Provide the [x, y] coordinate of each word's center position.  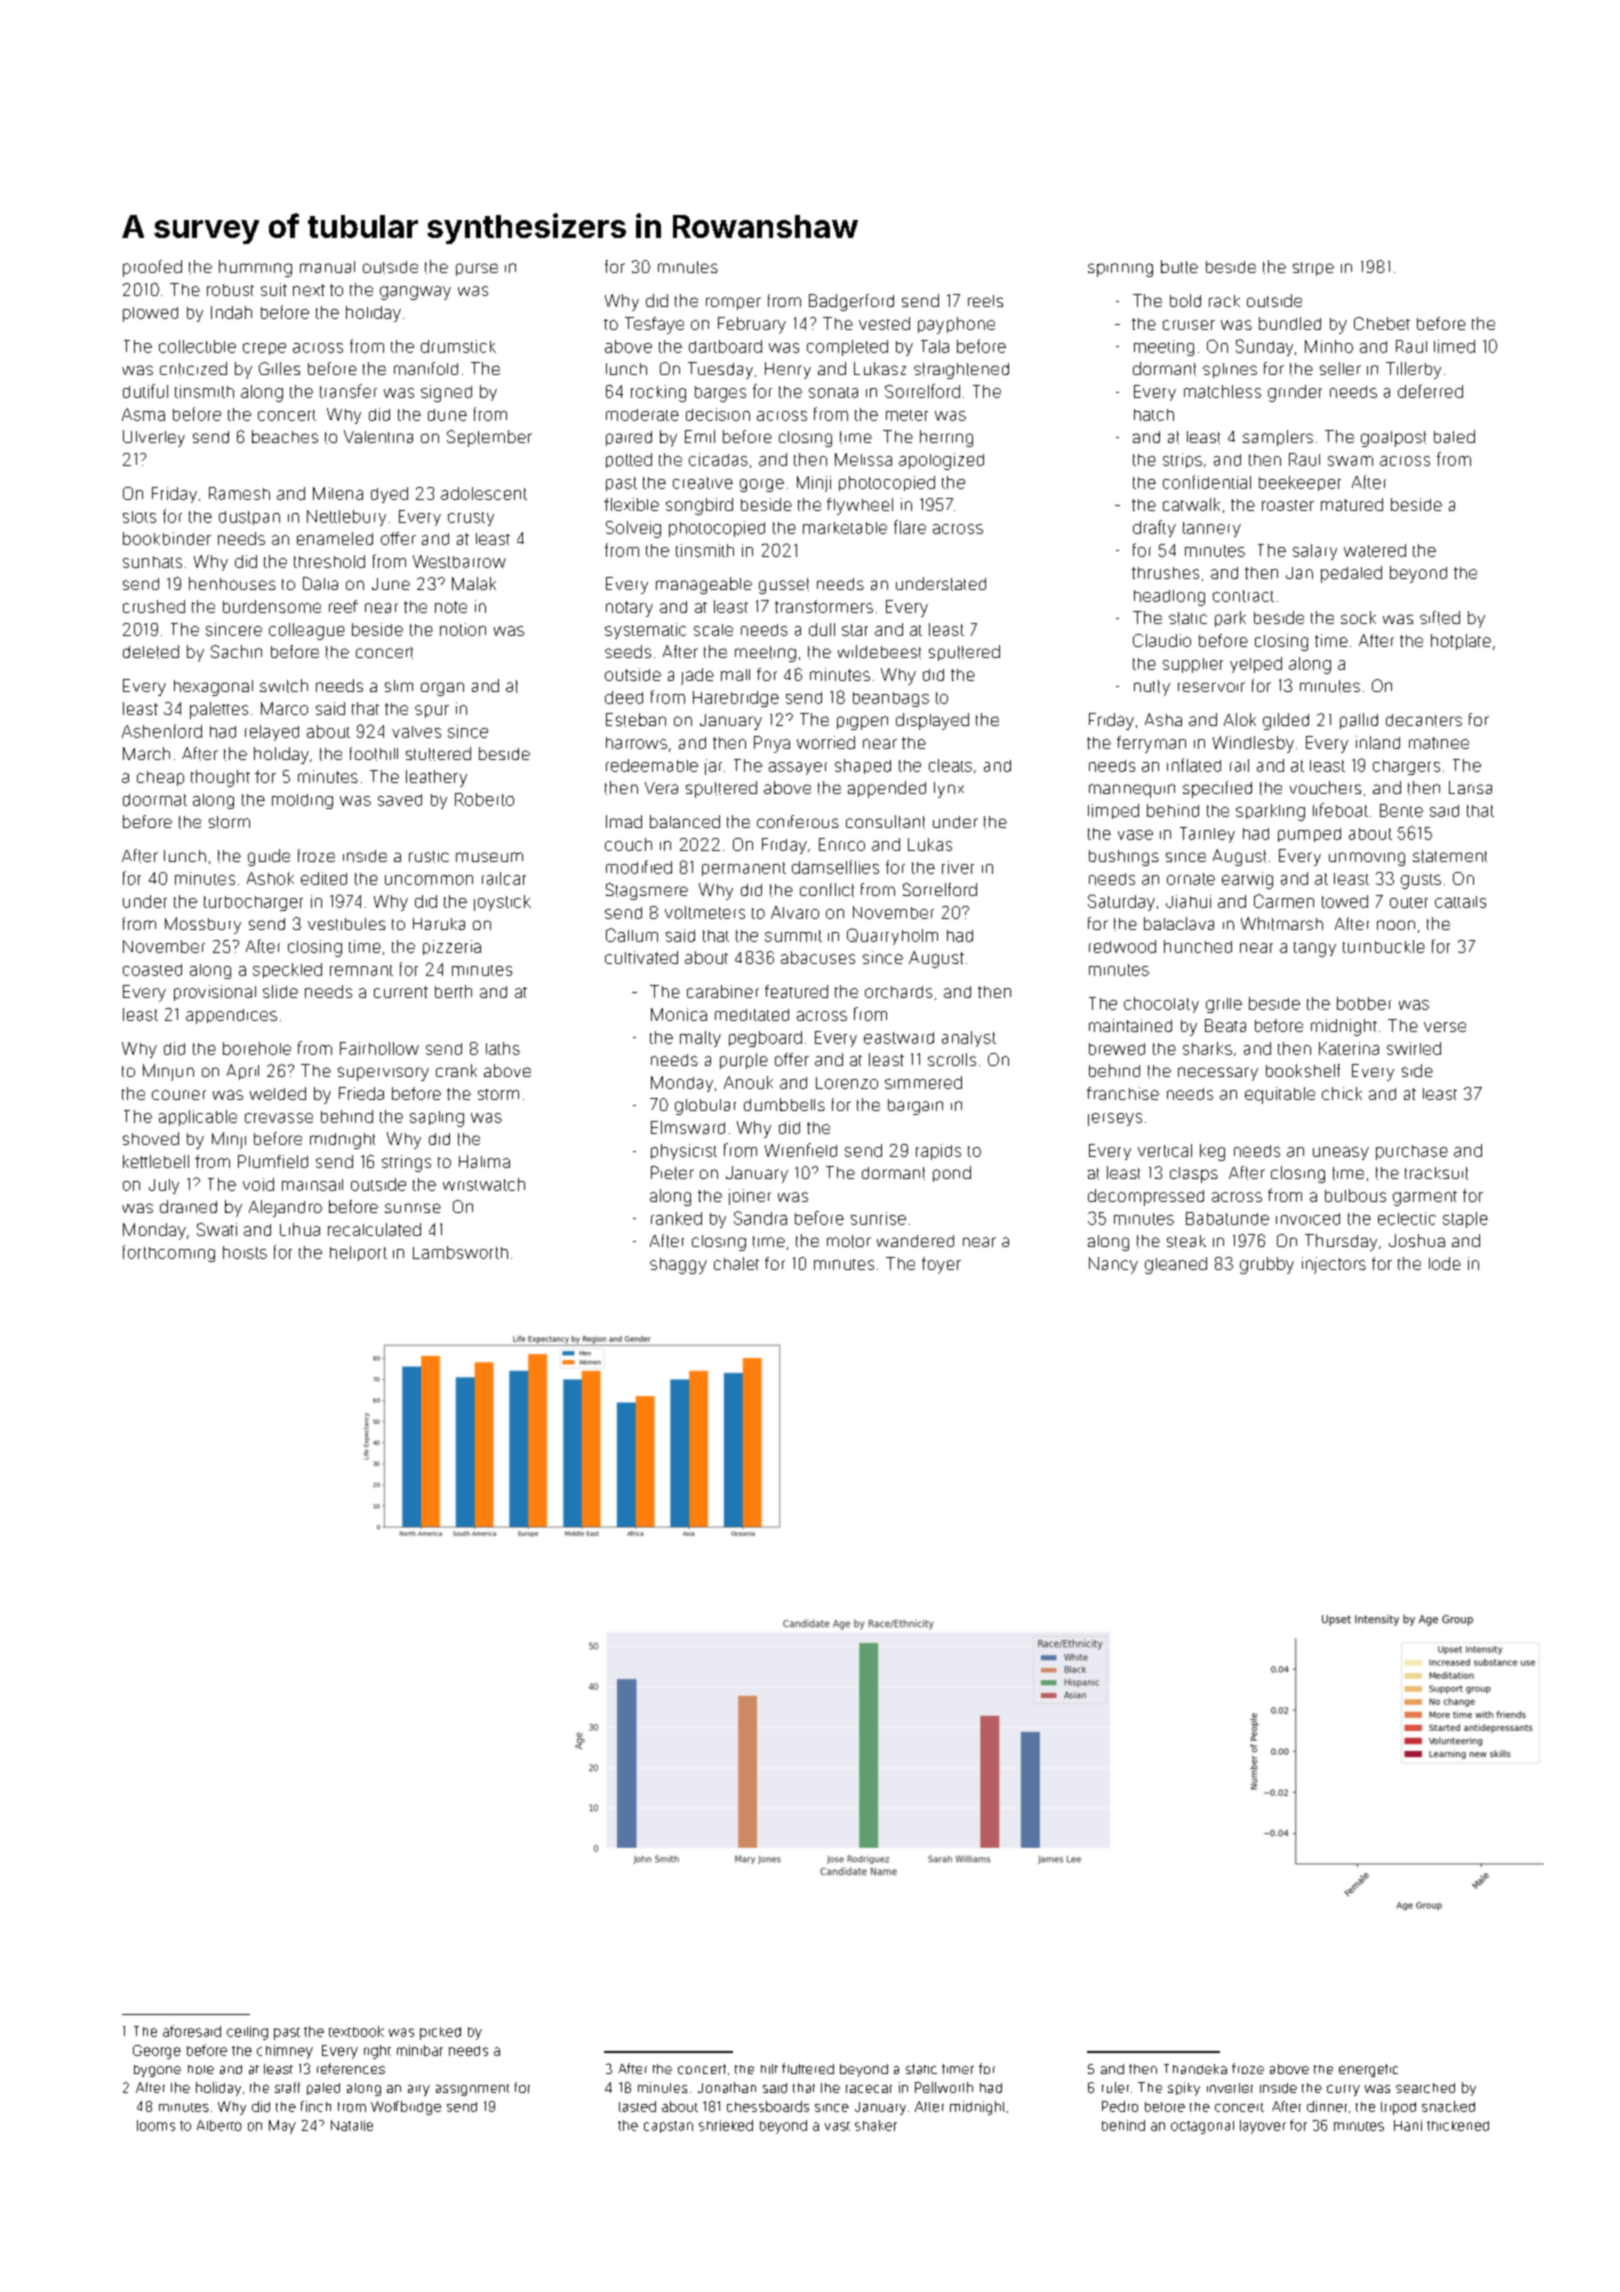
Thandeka [1195, 2069]
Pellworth [944, 2087]
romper [733, 303]
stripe [1313, 269]
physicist [684, 1152]
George [157, 2052]
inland [1378, 742]
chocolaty [1161, 1005]
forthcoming [169, 1253]
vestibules [346, 924]
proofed [152, 268]
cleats [950, 765]
